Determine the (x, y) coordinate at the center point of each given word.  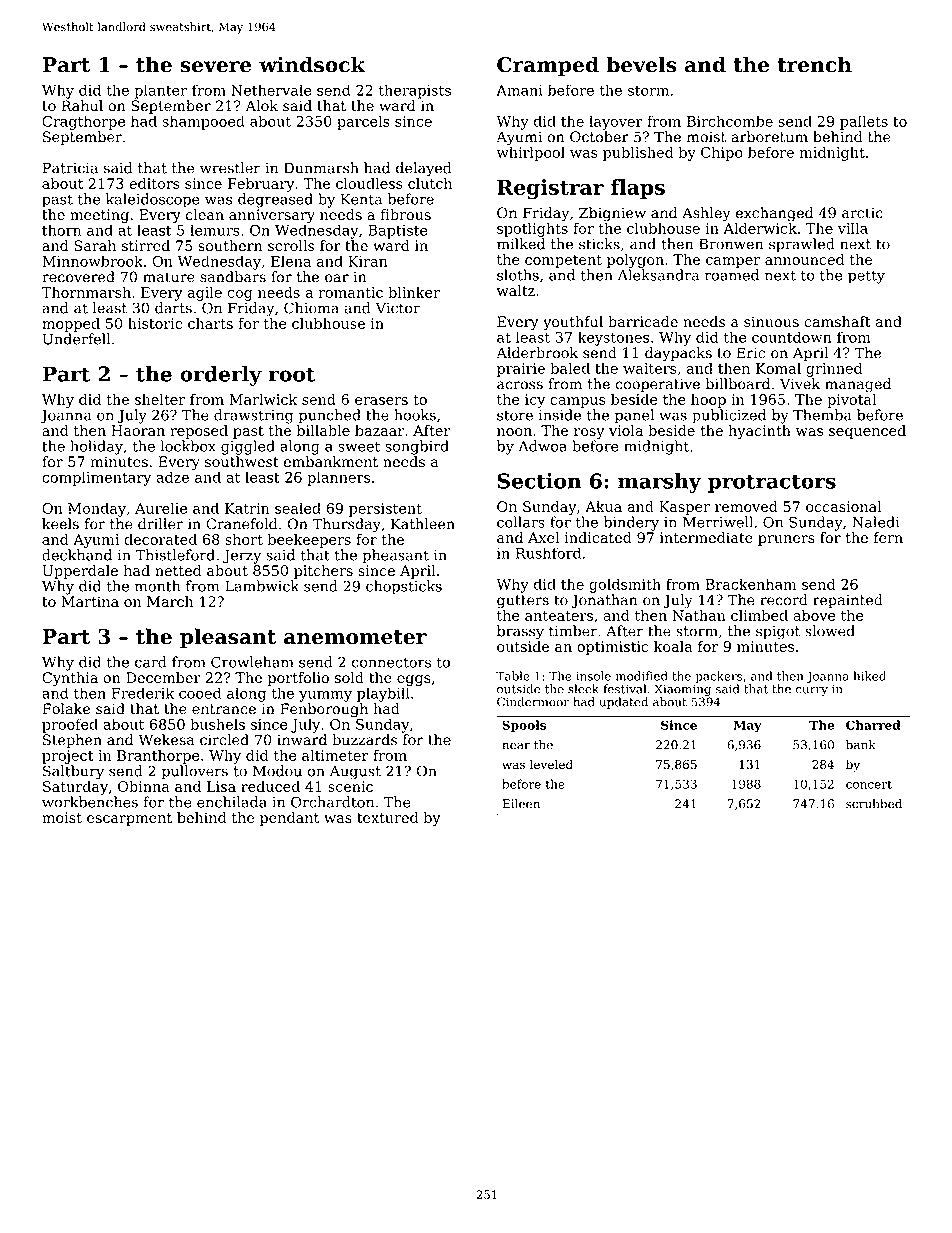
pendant (289, 819)
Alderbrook (537, 353)
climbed (759, 615)
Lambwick (262, 586)
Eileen (521, 804)
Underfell (76, 339)
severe (216, 67)
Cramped (548, 66)
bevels (641, 64)
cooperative (658, 385)
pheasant (396, 556)
